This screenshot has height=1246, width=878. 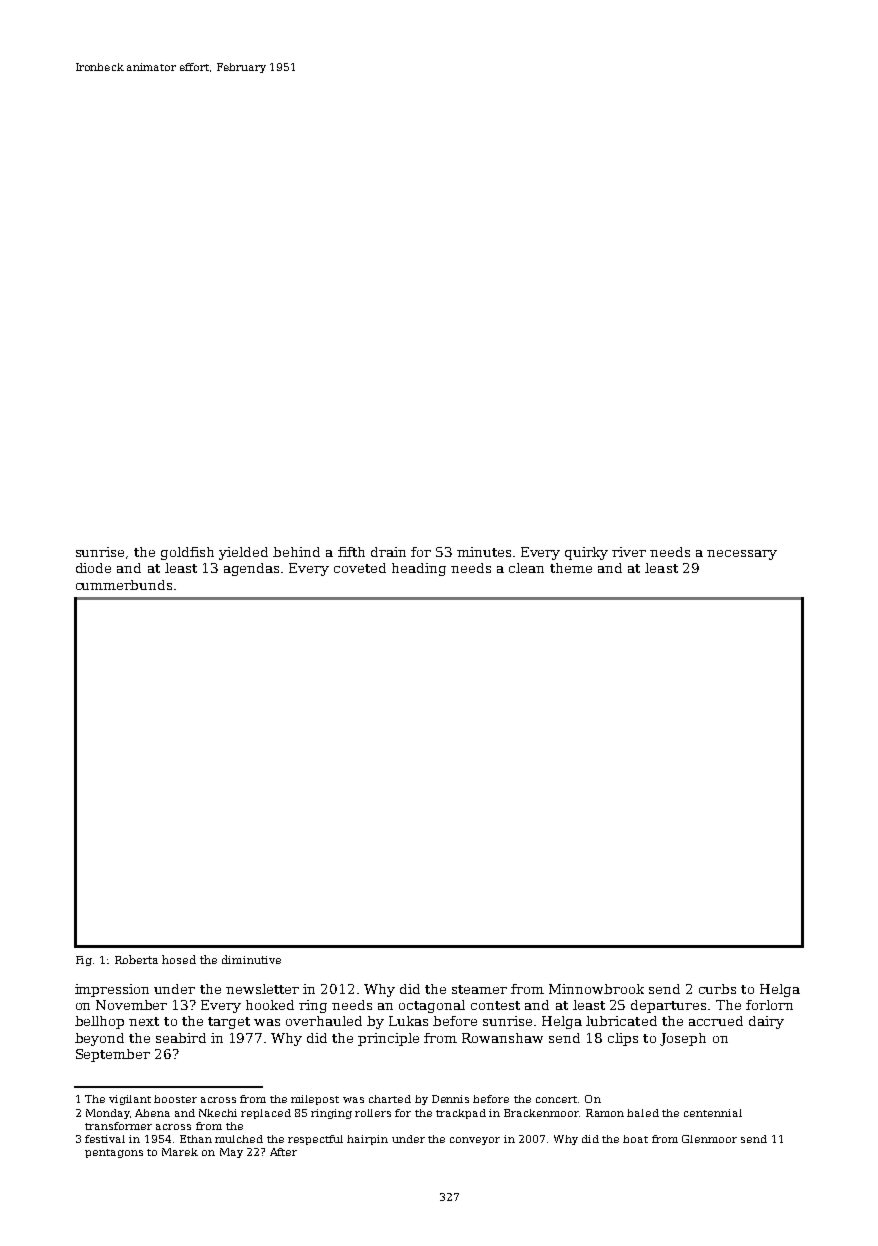 What do you see at coordinates (717, 989) in the screenshot?
I see `curbs` at bounding box center [717, 989].
